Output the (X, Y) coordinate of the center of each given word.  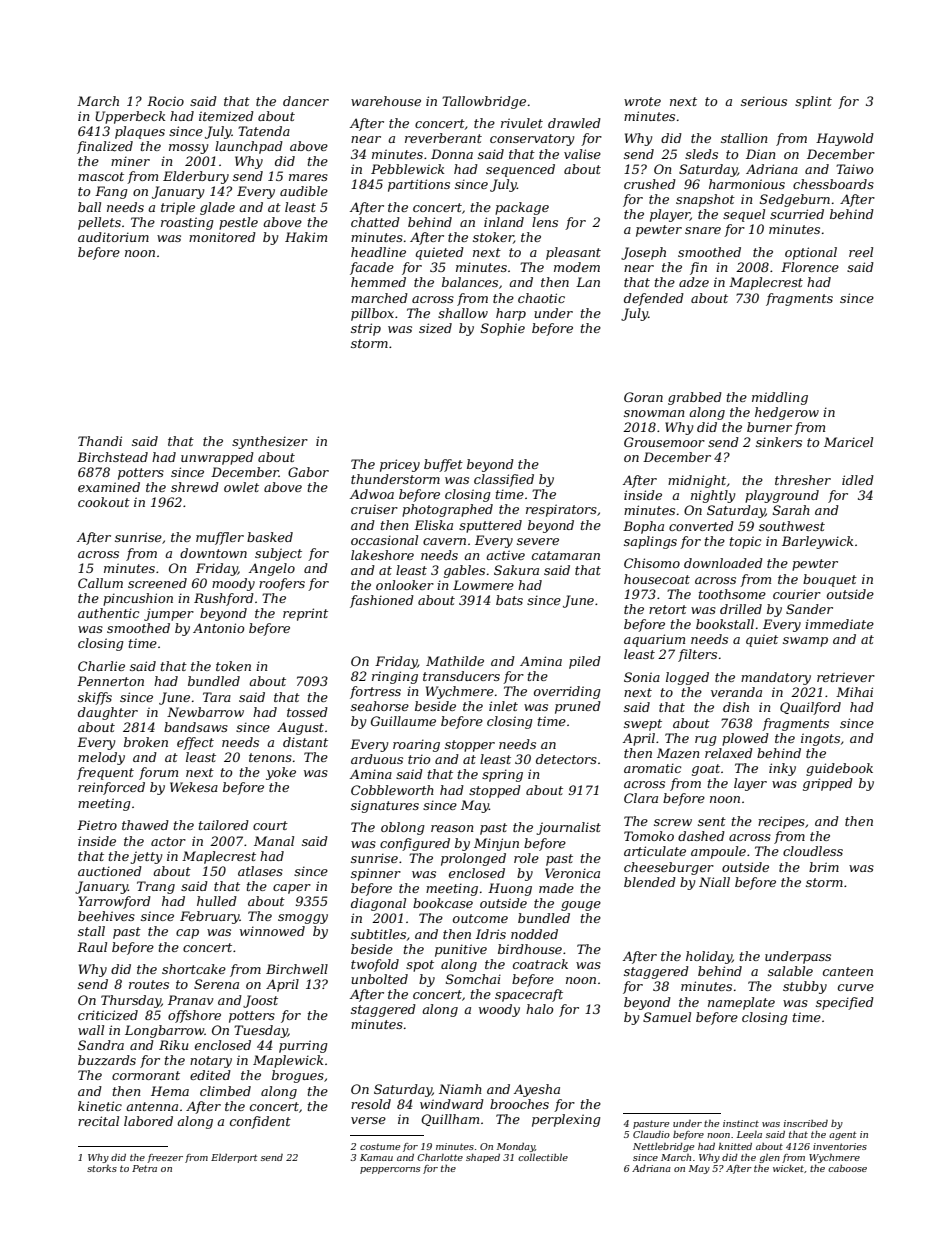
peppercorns (390, 1170)
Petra (144, 1168)
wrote (642, 101)
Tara (217, 697)
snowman (654, 413)
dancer (306, 101)
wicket (788, 1168)
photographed (447, 510)
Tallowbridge (484, 102)
